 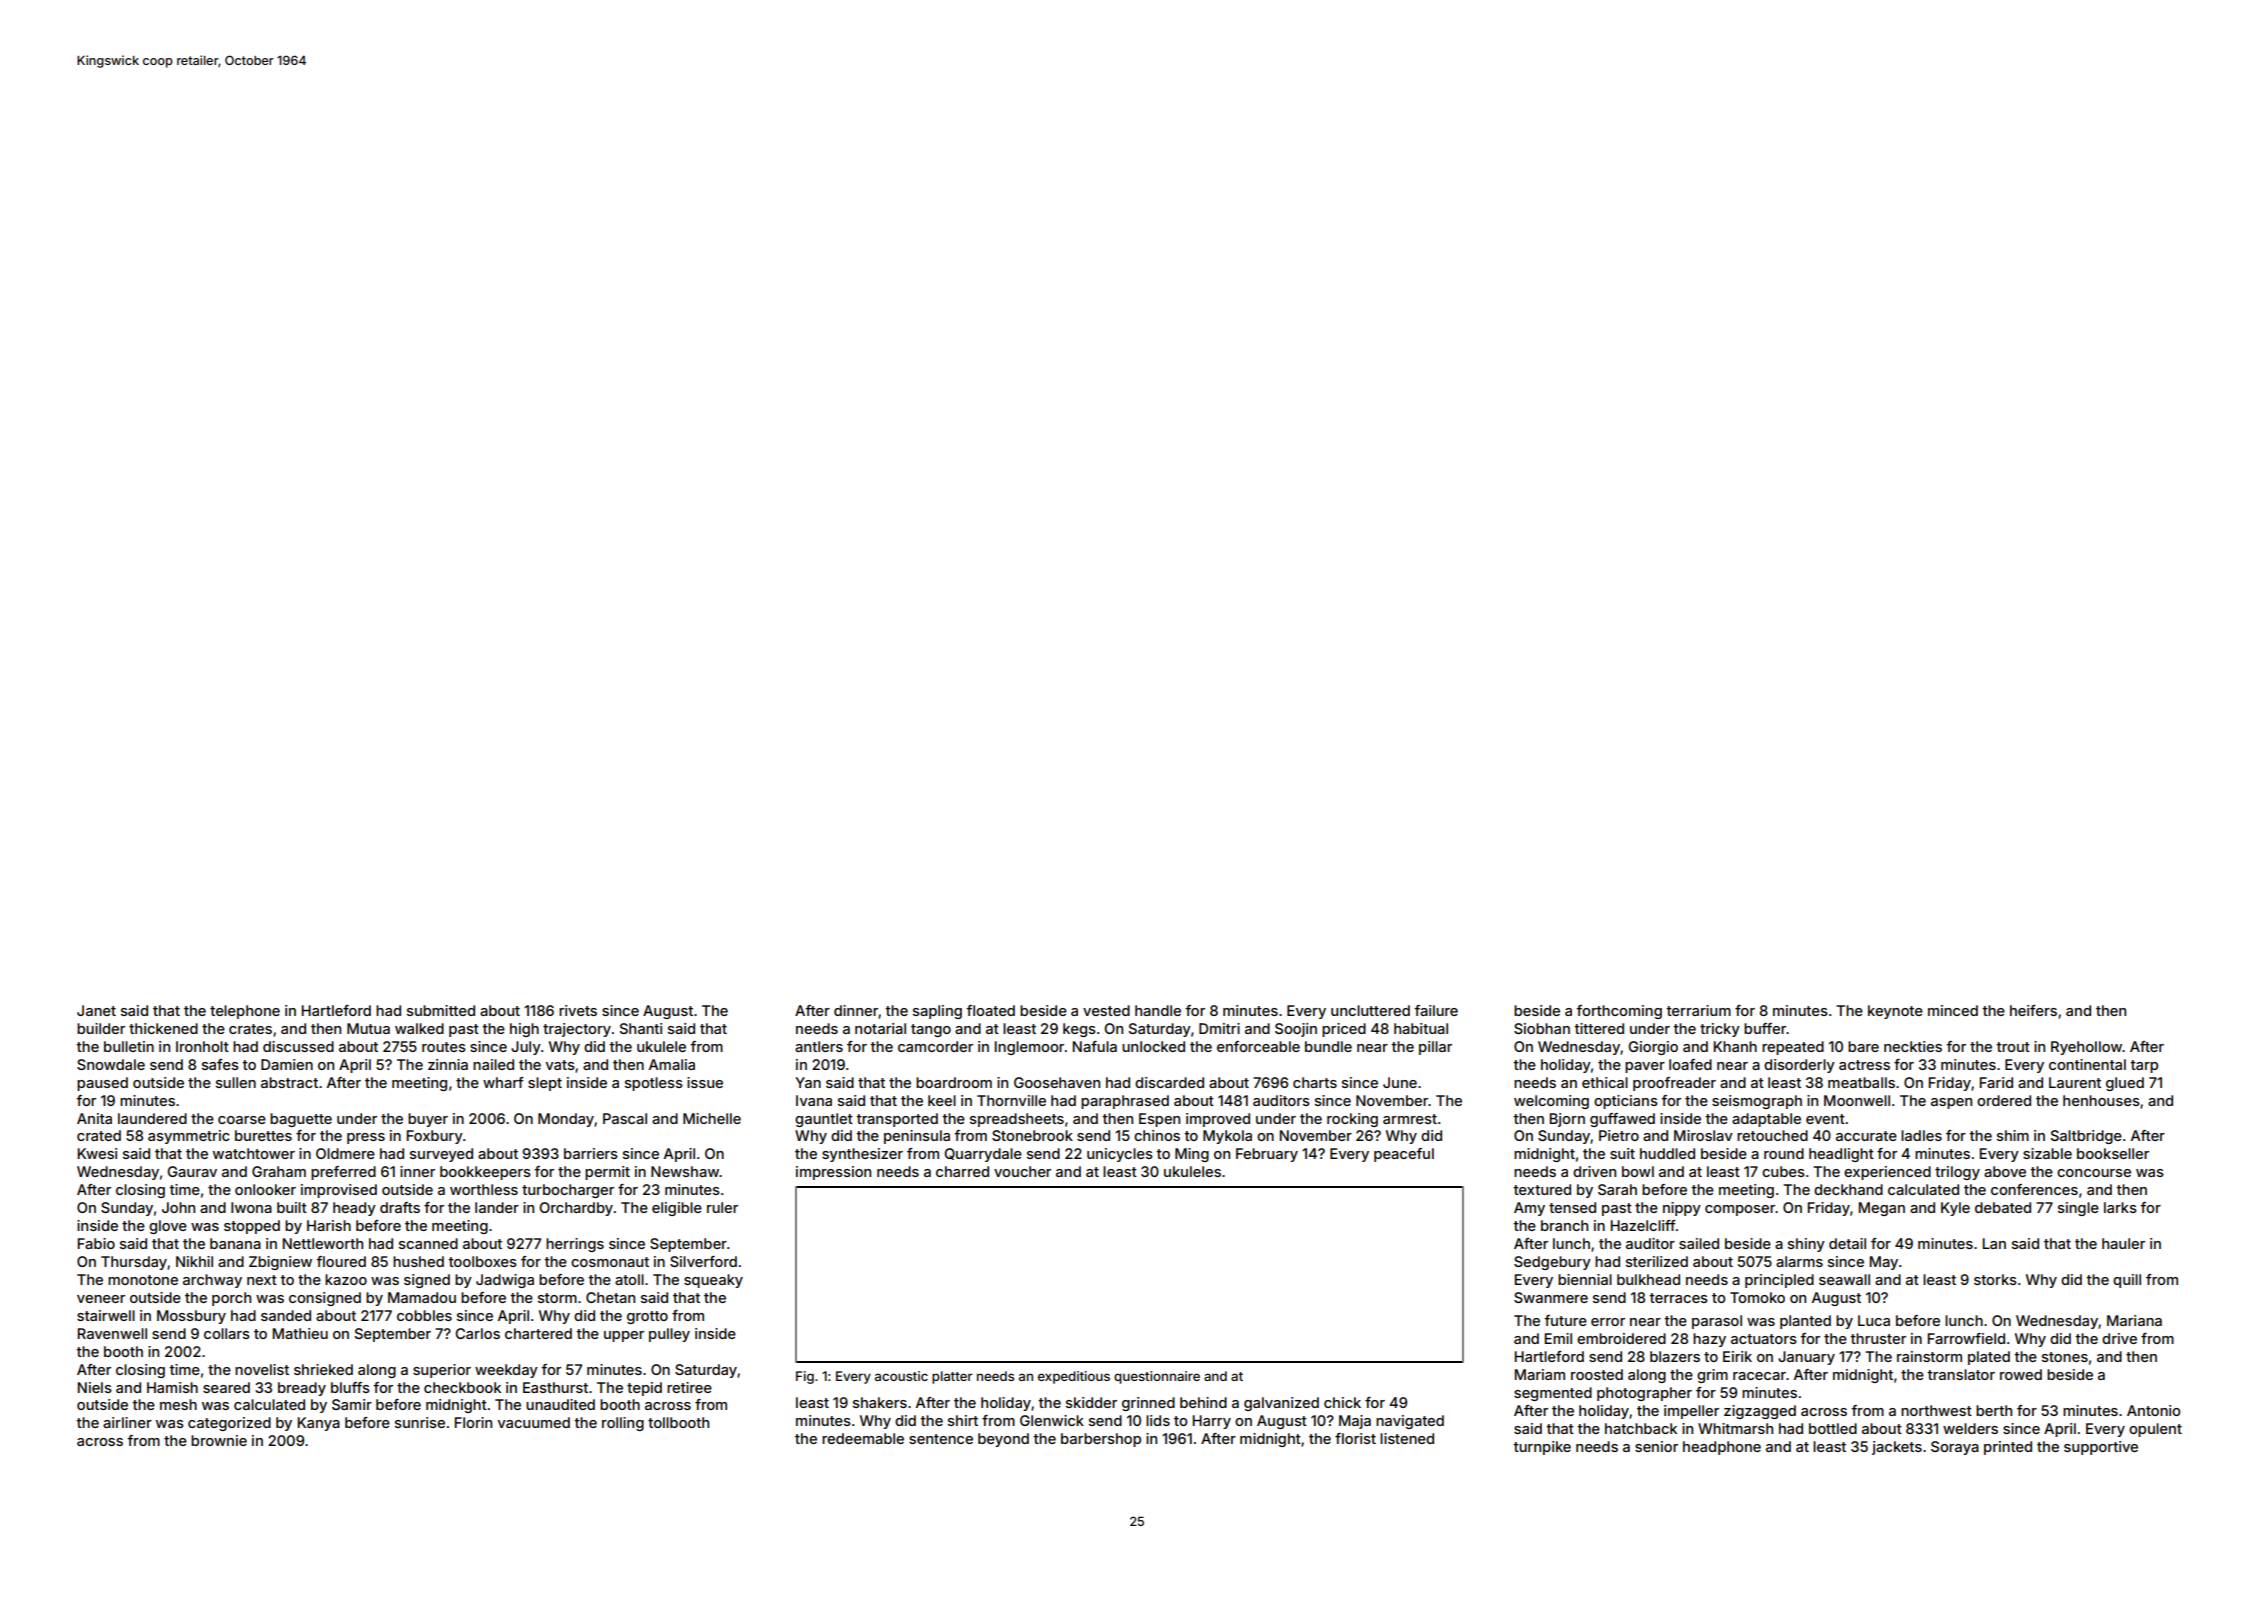 What do you see at coordinates (219, 1440) in the screenshot?
I see `brownie` at bounding box center [219, 1440].
